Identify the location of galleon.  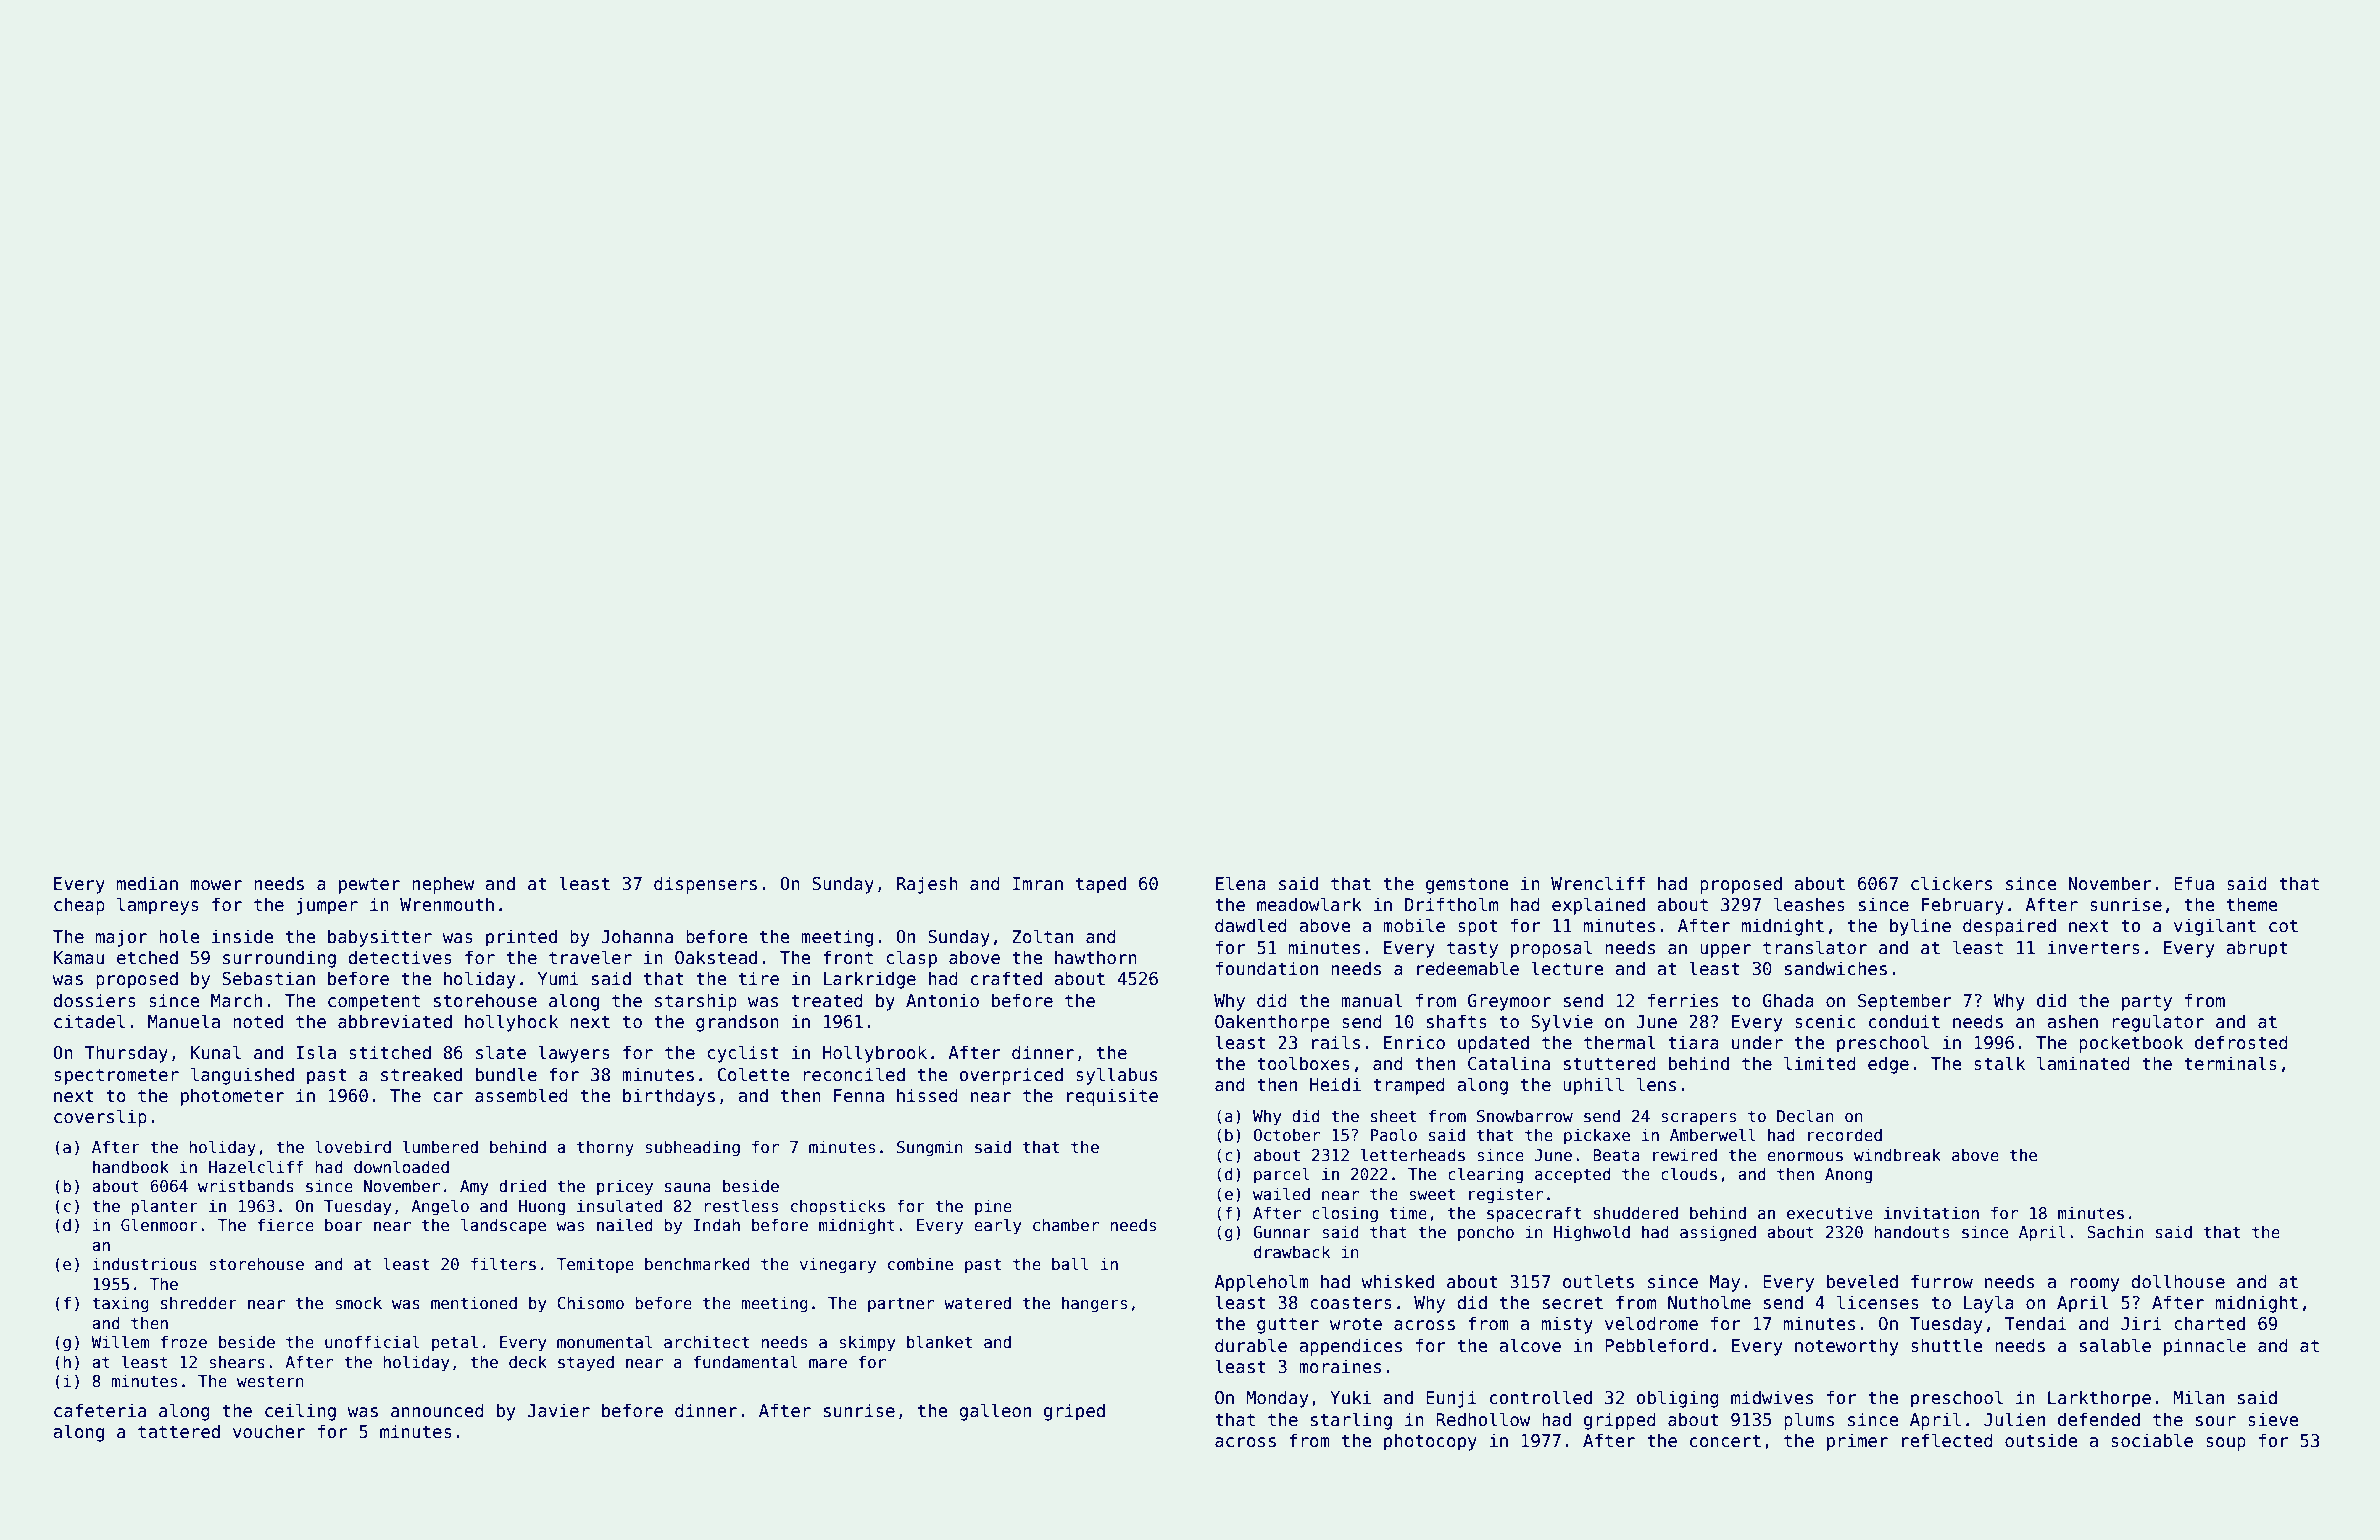
(995, 1412).
